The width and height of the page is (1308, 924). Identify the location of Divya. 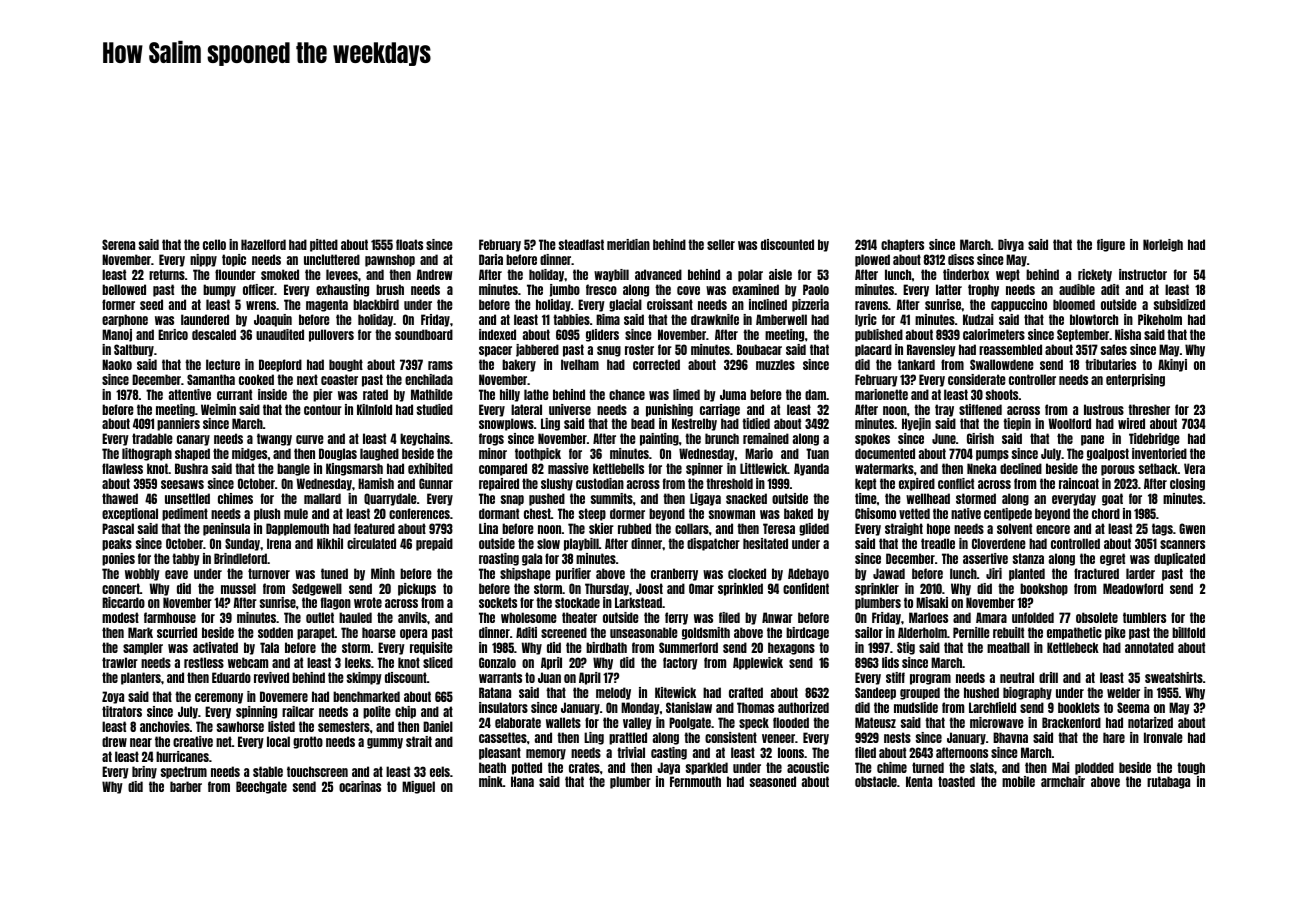
(1011, 245).
